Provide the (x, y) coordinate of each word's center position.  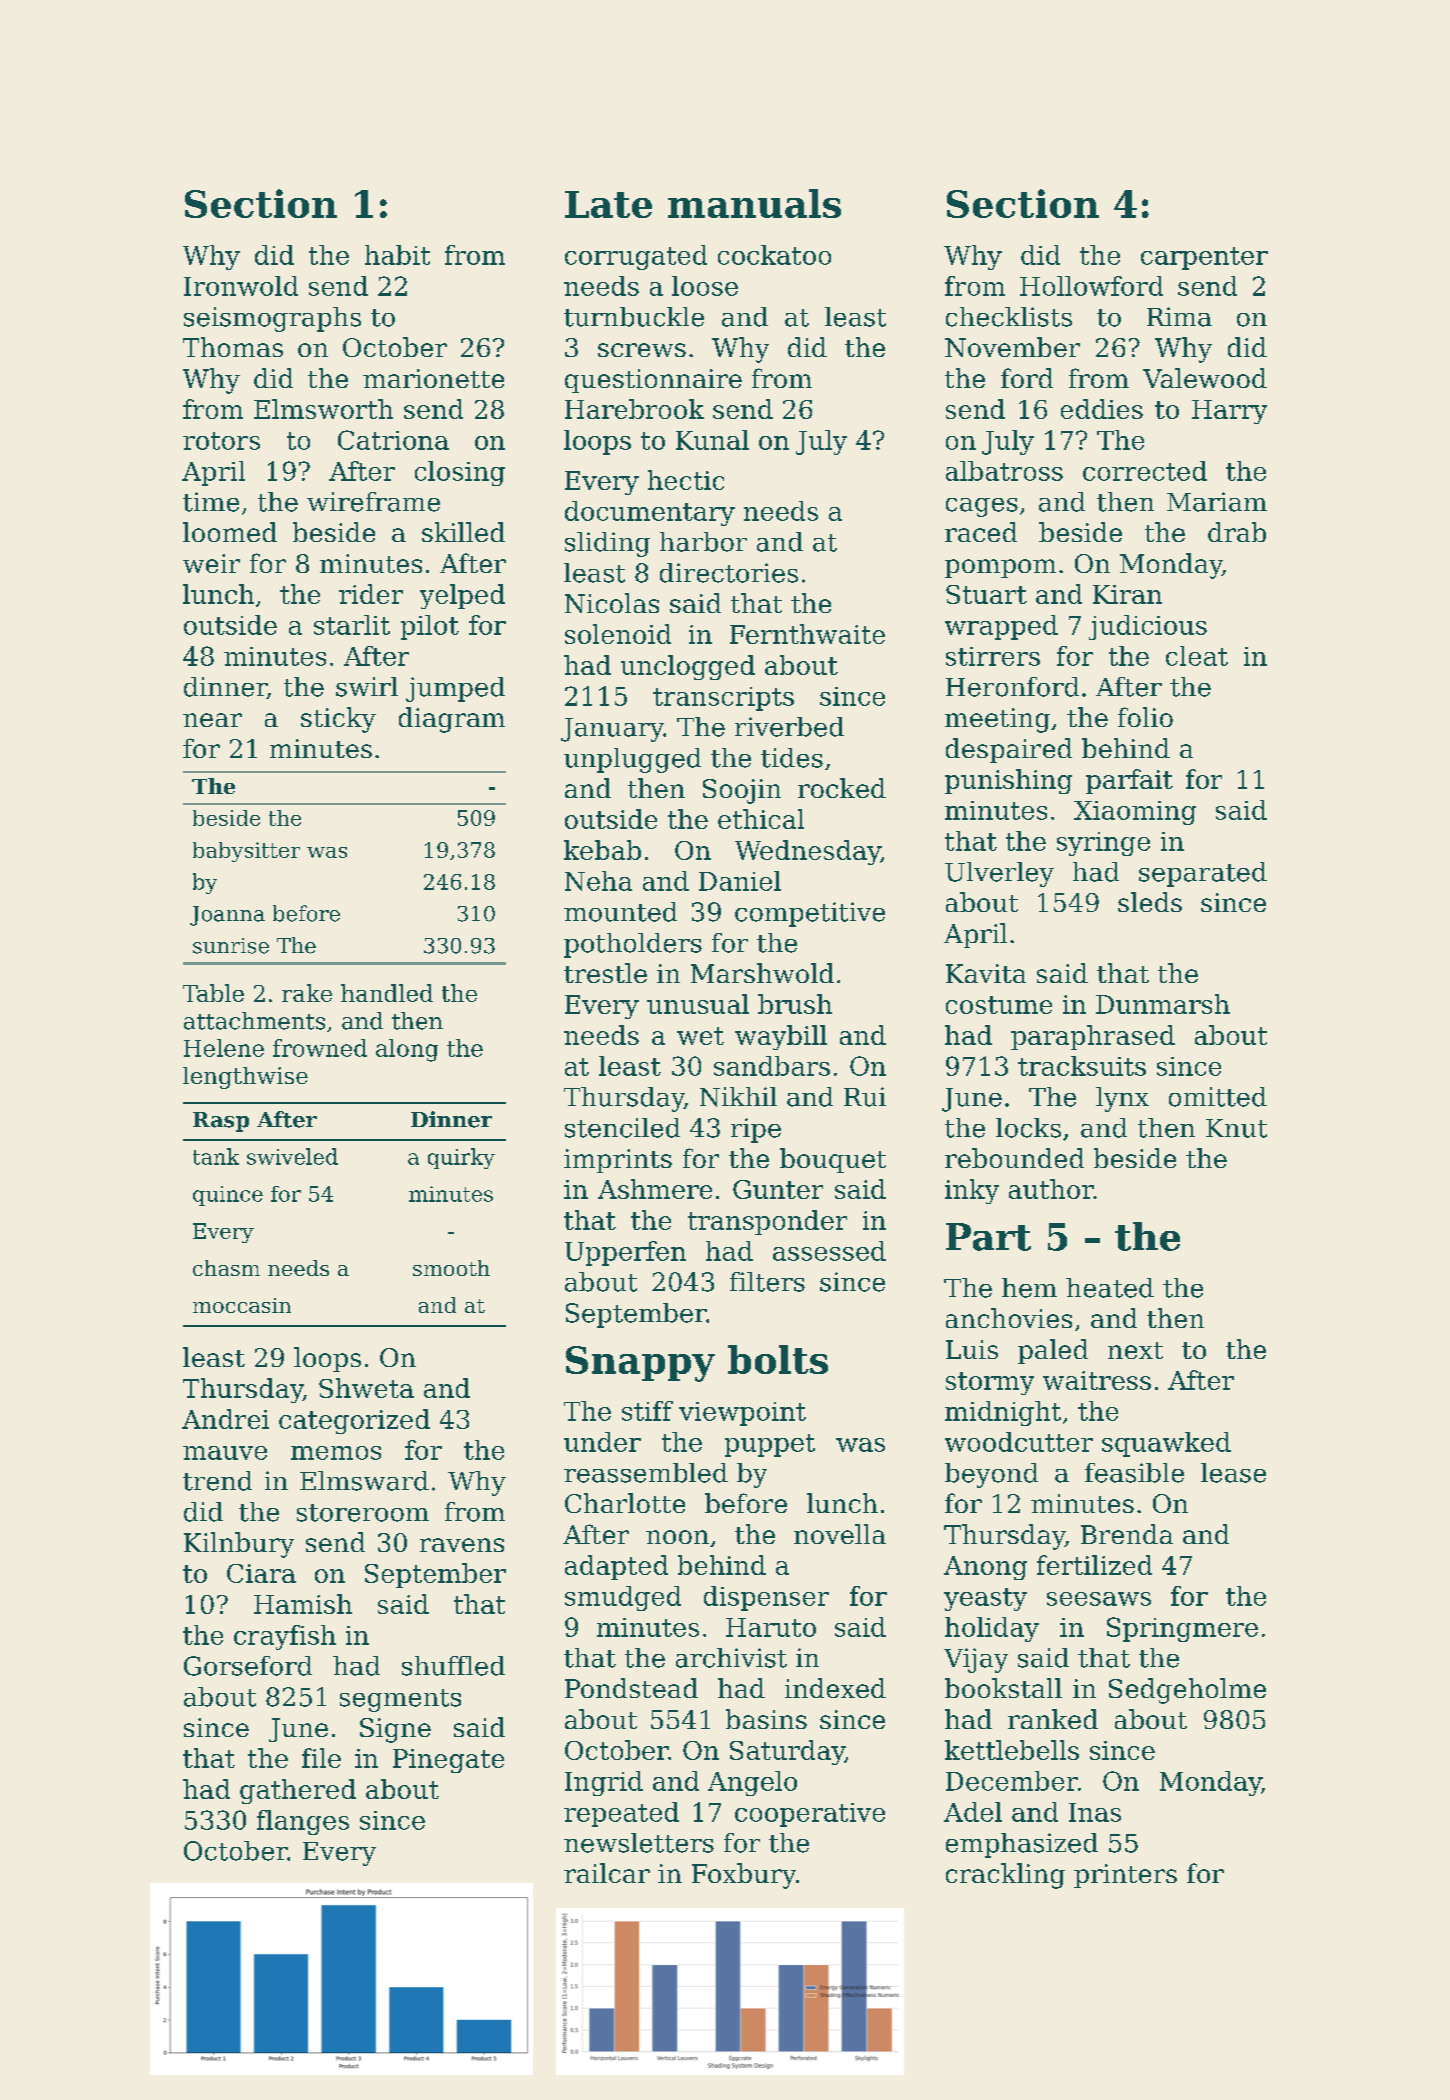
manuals (754, 203)
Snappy (640, 1364)
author (1051, 1189)
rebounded (1014, 1158)
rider (371, 594)
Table (213, 993)
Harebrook (634, 409)
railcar (607, 1873)
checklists (1009, 317)
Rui (865, 1097)
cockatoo (774, 255)
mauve (225, 1453)
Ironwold (241, 286)
